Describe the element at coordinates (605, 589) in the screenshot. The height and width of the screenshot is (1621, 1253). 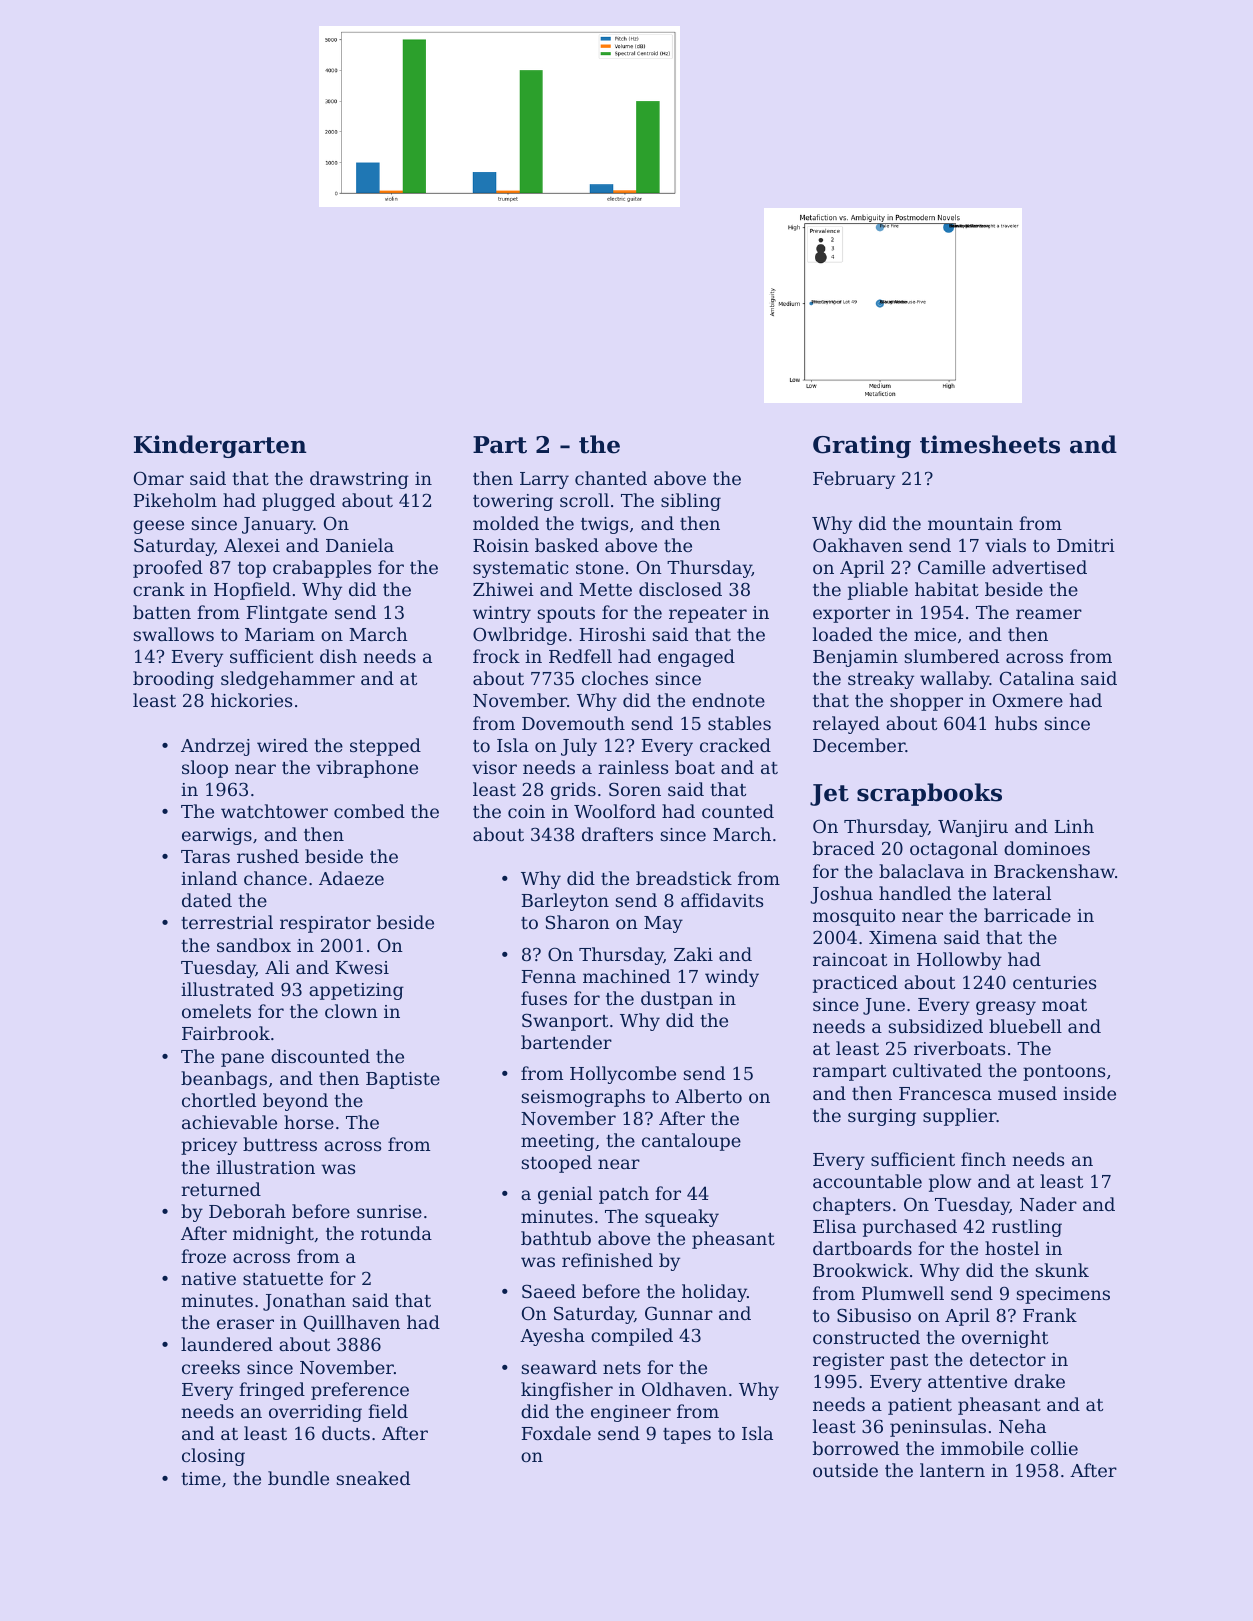
I see `Mette` at that location.
